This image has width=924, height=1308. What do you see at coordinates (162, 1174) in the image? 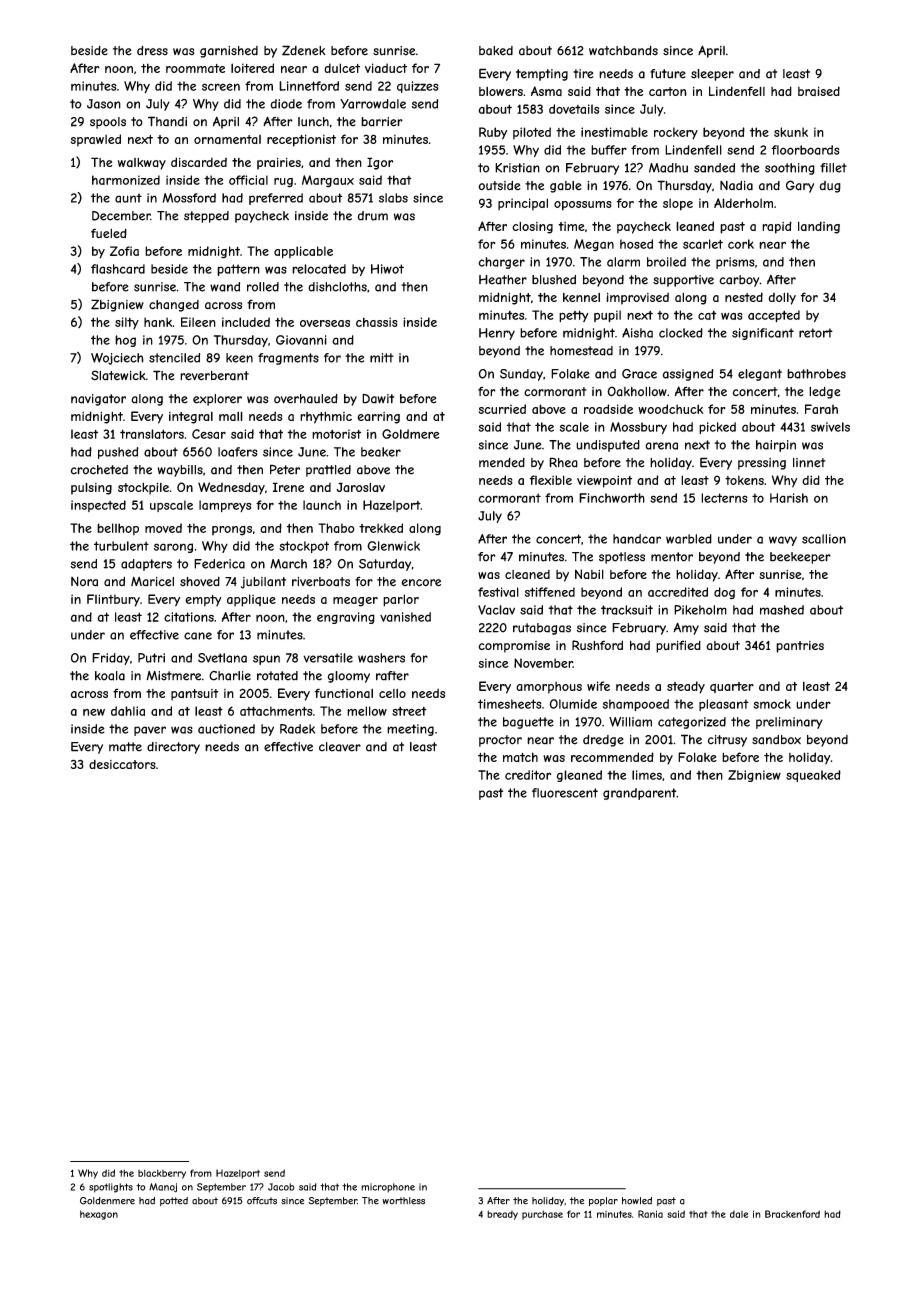
I see `blackberry` at bounding box center [162, 1174].
